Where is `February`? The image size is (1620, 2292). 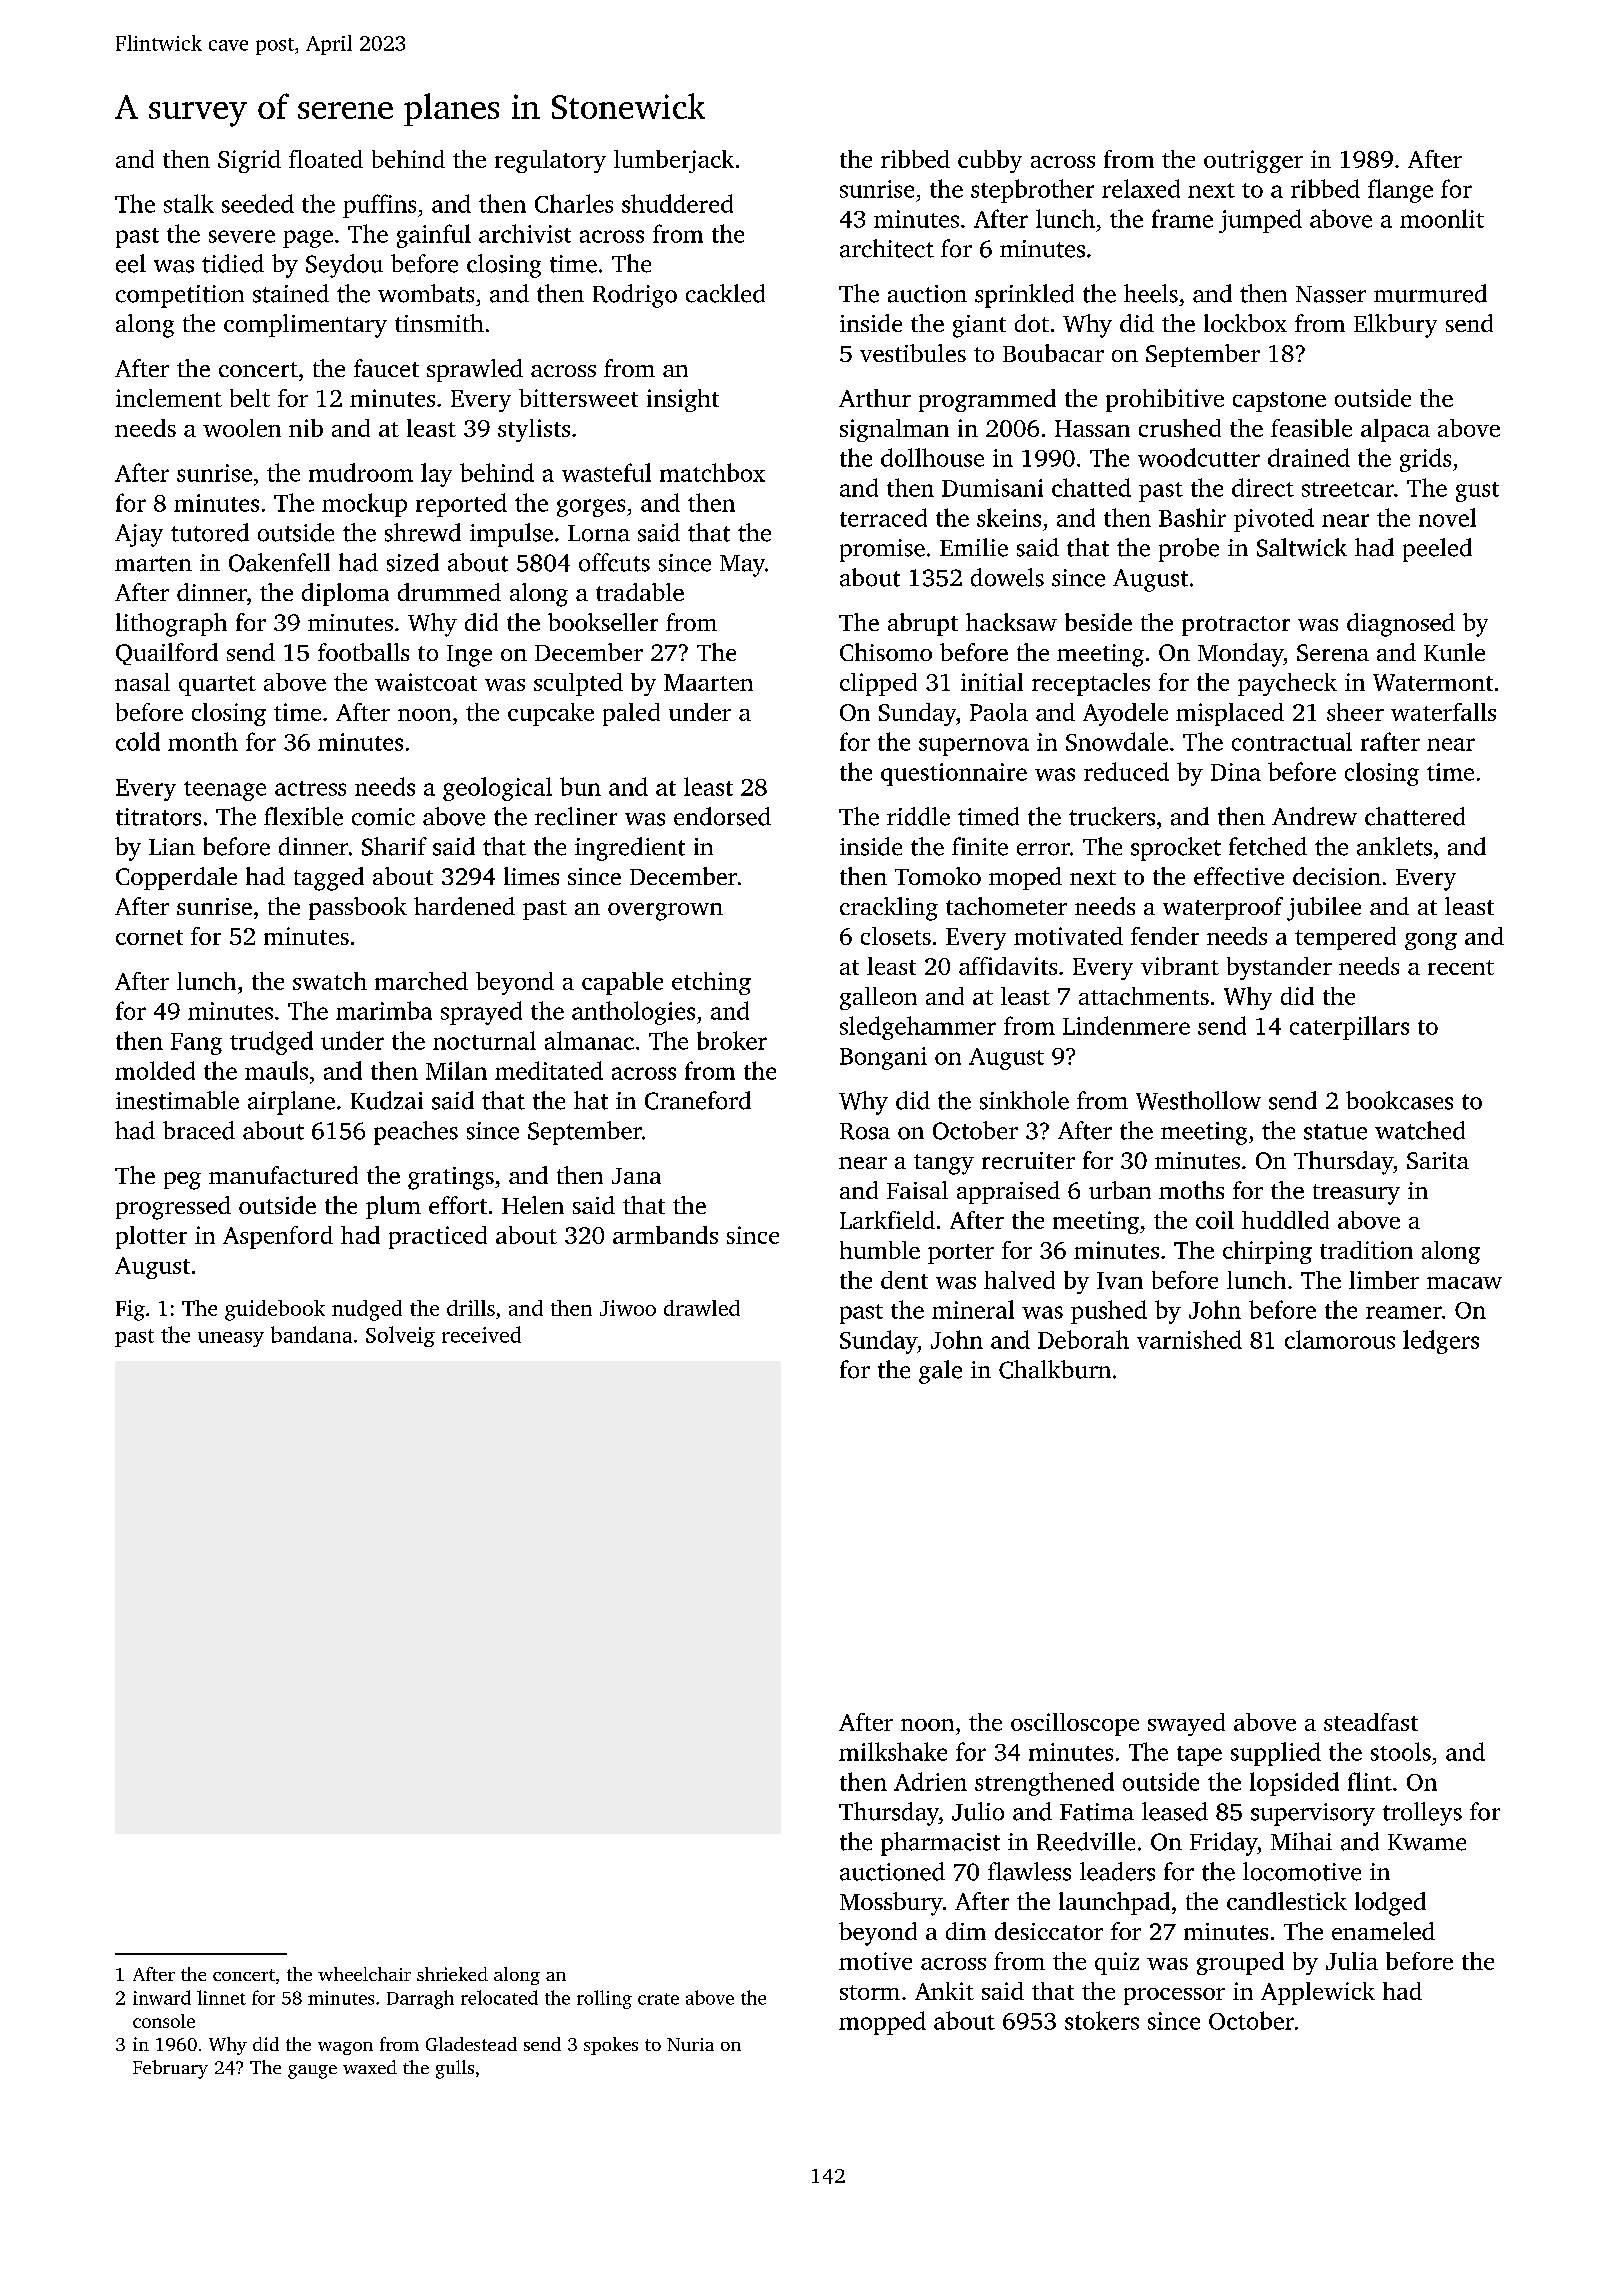 February is located at coordinates (170, 2069).
